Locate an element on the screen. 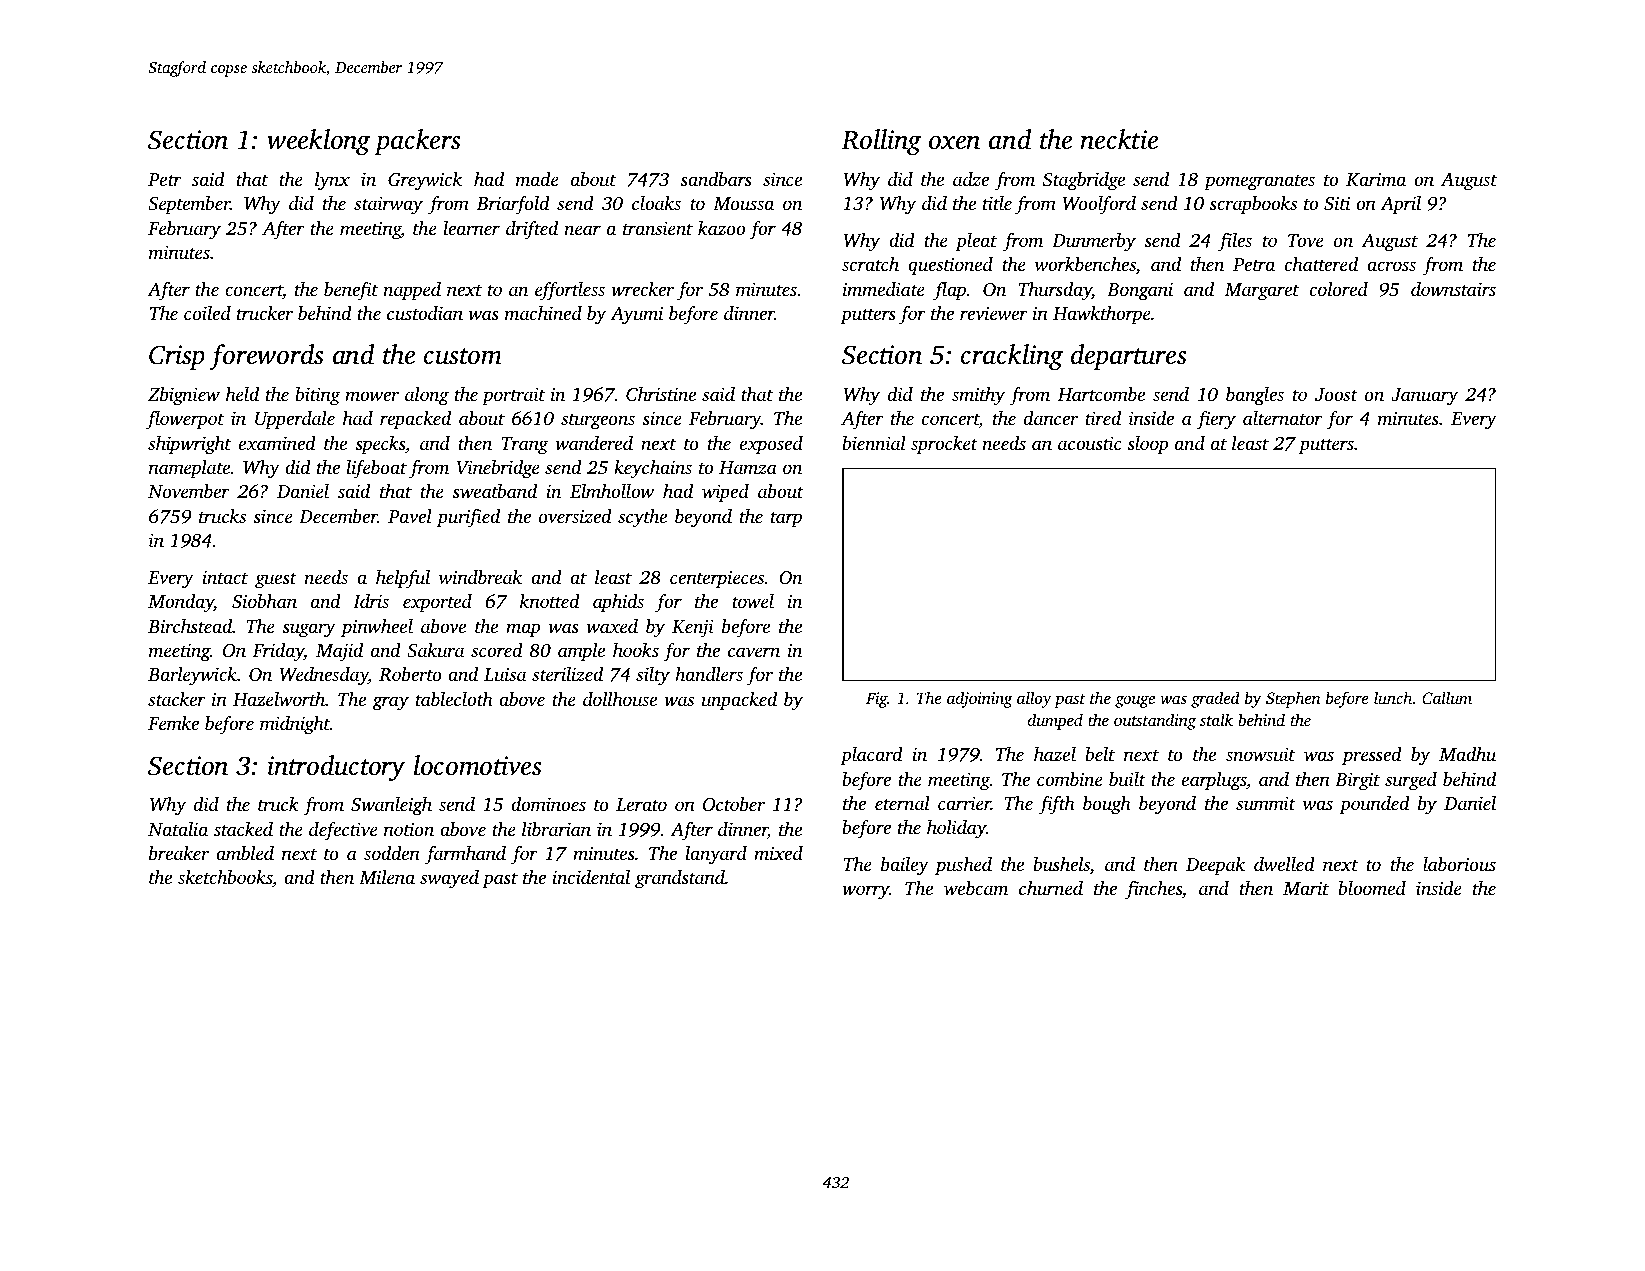 The width and height of the screenshot is (1645, 1271). Trang is located at coordinates (524, 446).
